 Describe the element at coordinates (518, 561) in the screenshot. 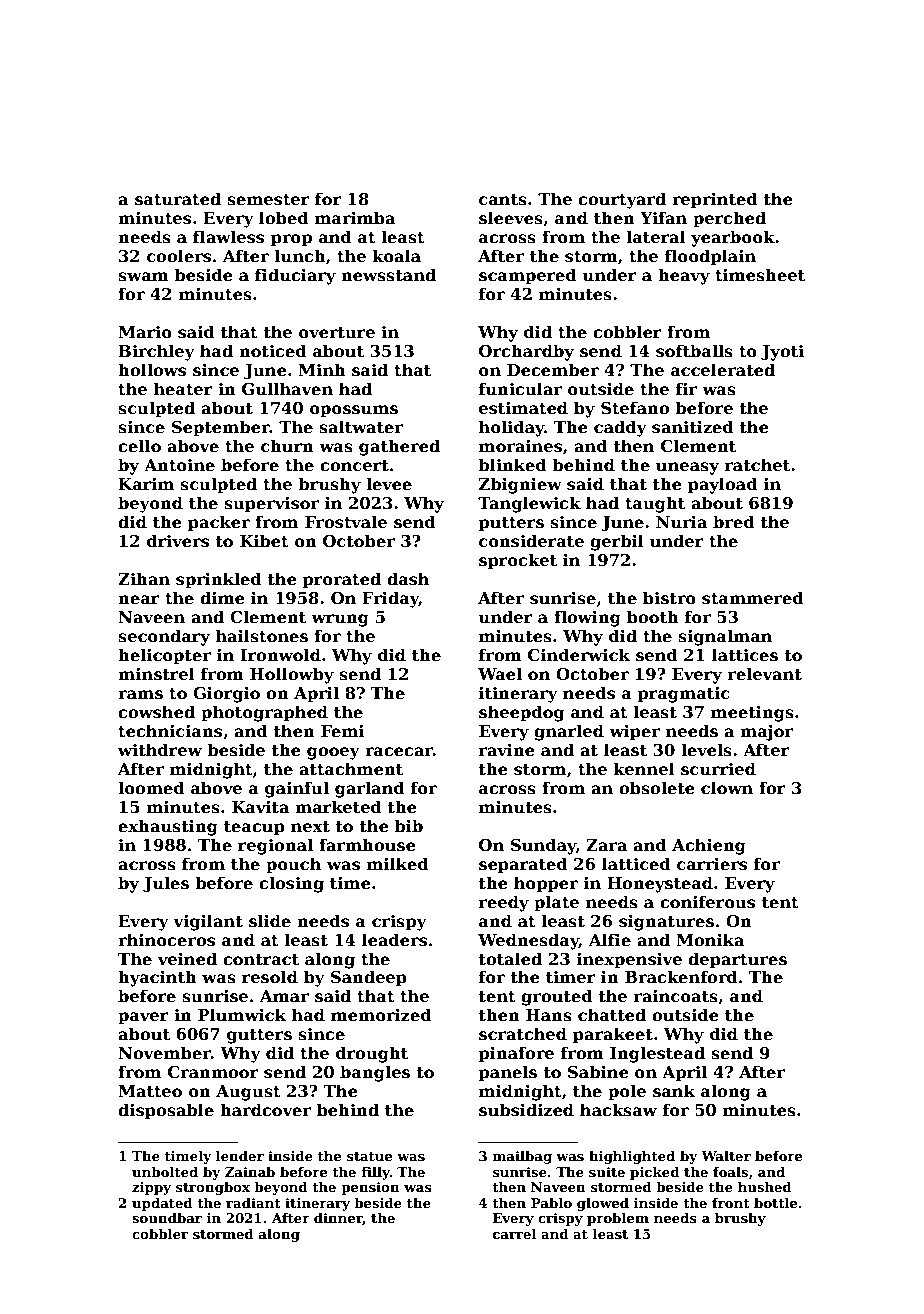

I see `sprocket` at that location.
